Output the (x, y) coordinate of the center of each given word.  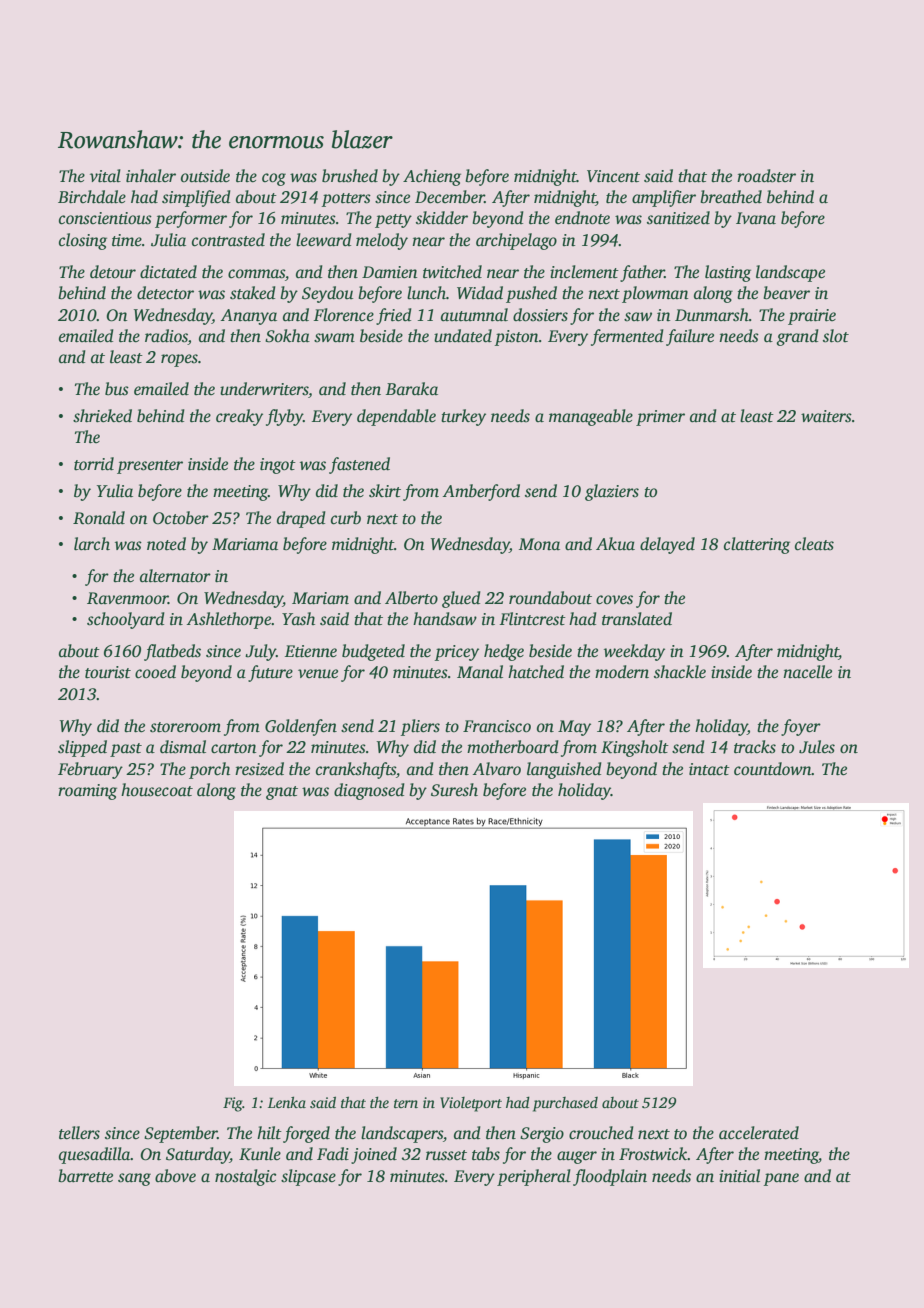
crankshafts (356, 770)
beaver (786, 293)
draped (301, 519)
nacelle (807, 672)
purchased (565, 1104)
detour (113, 272)
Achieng (432, 177)
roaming (87, 792)
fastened (359, 465)
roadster (766, 176)
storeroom (185, 727)
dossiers (540, 315)
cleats (814, 544)
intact (709, 769)
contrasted (228, 240)
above (175, 1175)
